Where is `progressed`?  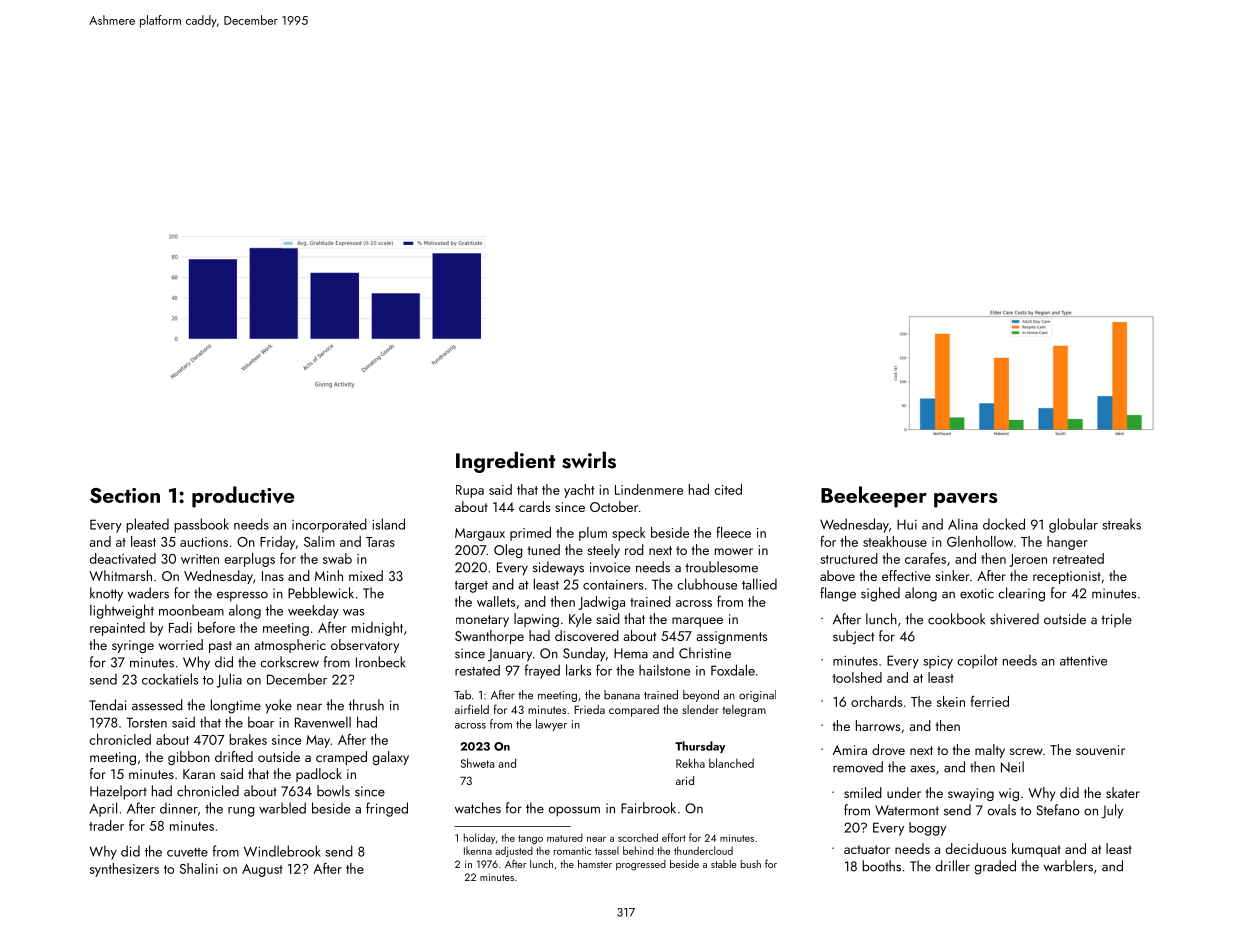 progressed is located at coordinates (641, 865).
